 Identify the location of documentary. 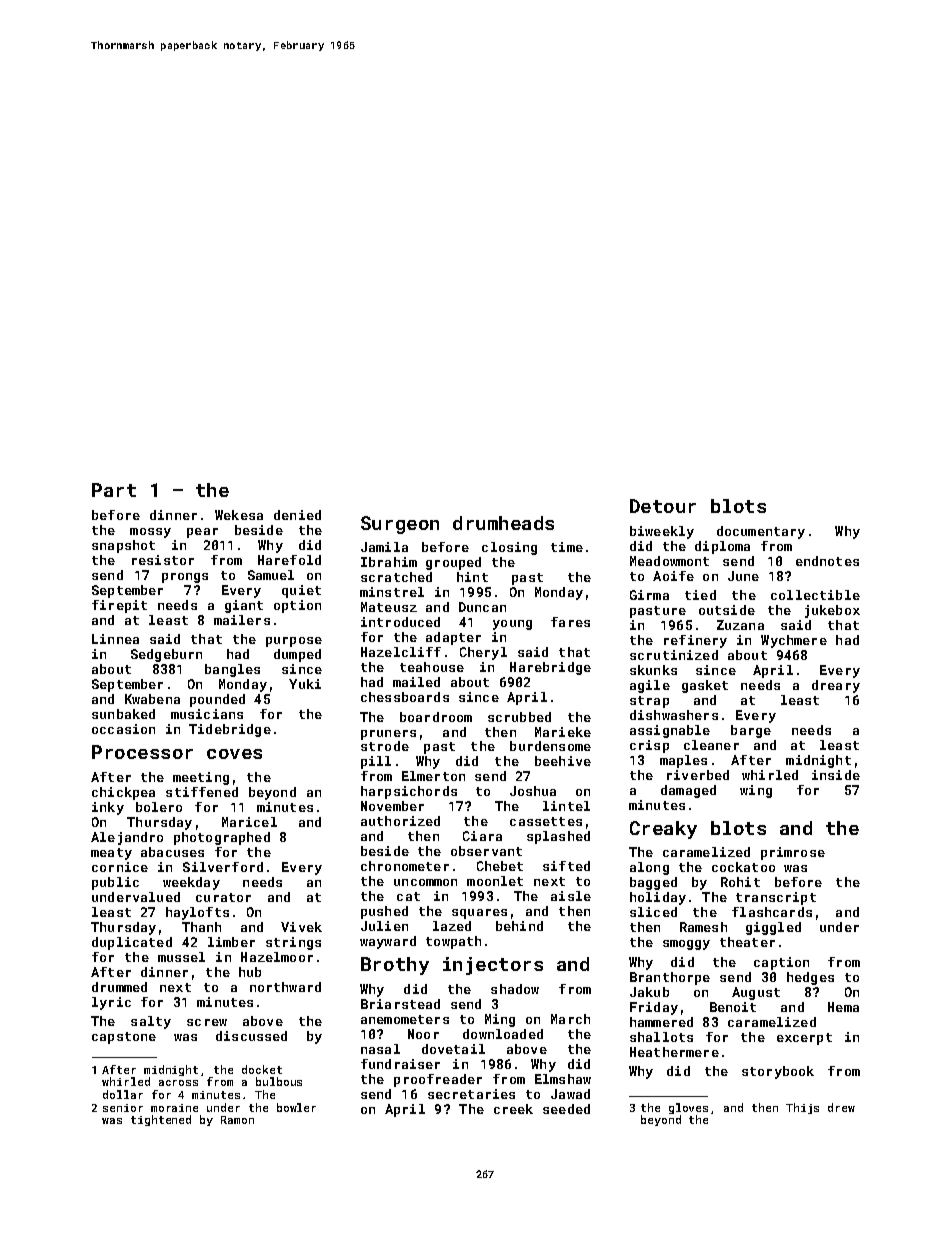
(761, 532).
